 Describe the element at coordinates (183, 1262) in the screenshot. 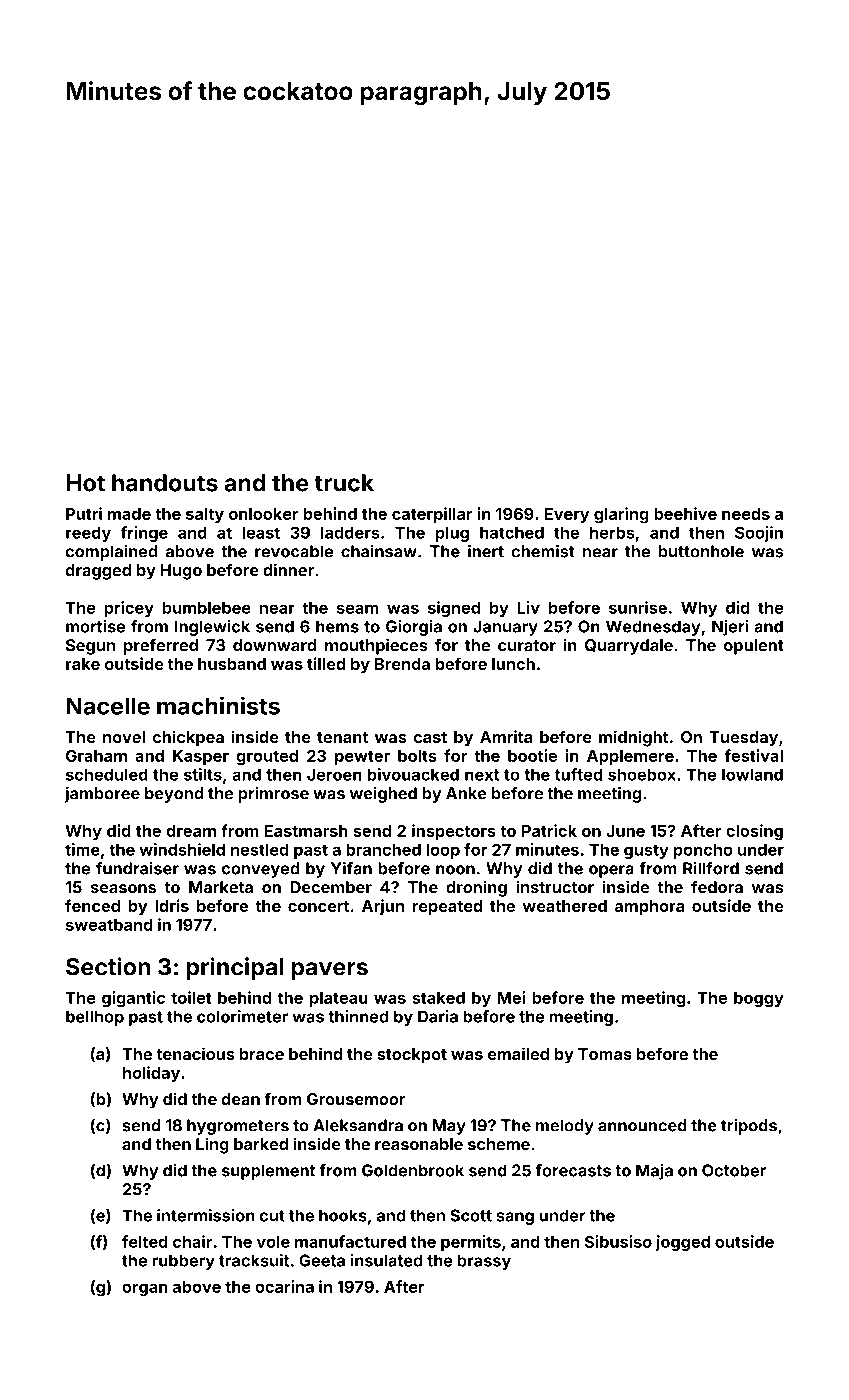

I see `rubbery` at that location.
